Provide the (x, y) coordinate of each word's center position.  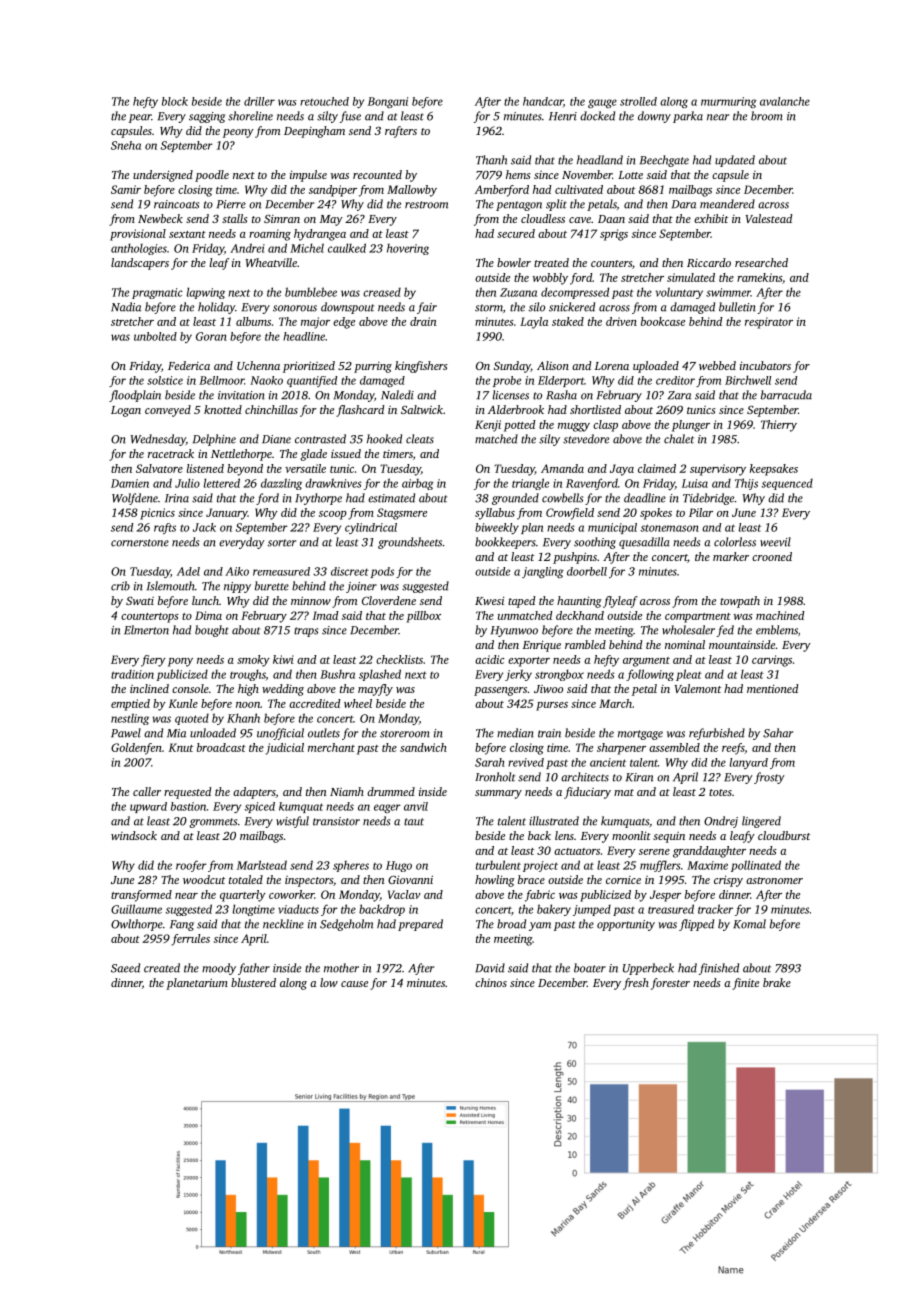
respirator (769, 323)
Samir (126, 189)
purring (373, 367)
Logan (126, 411)
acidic (489, 659)
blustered (253, 982)
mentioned (772, 688)
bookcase (663, 321)
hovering (408, 249)
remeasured (281, 571)
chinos (491, 982)
